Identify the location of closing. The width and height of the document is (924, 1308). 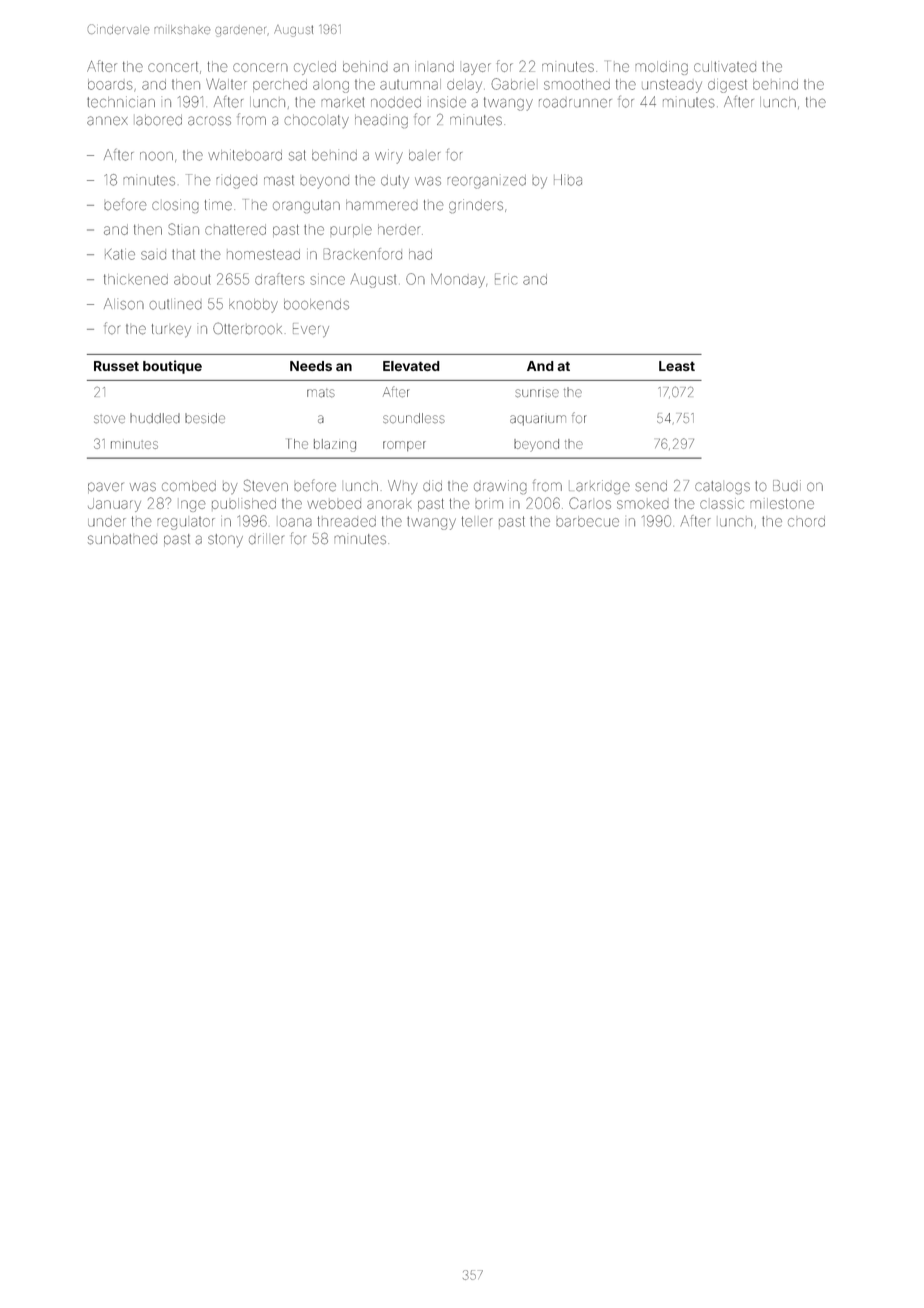
(175, 206).
